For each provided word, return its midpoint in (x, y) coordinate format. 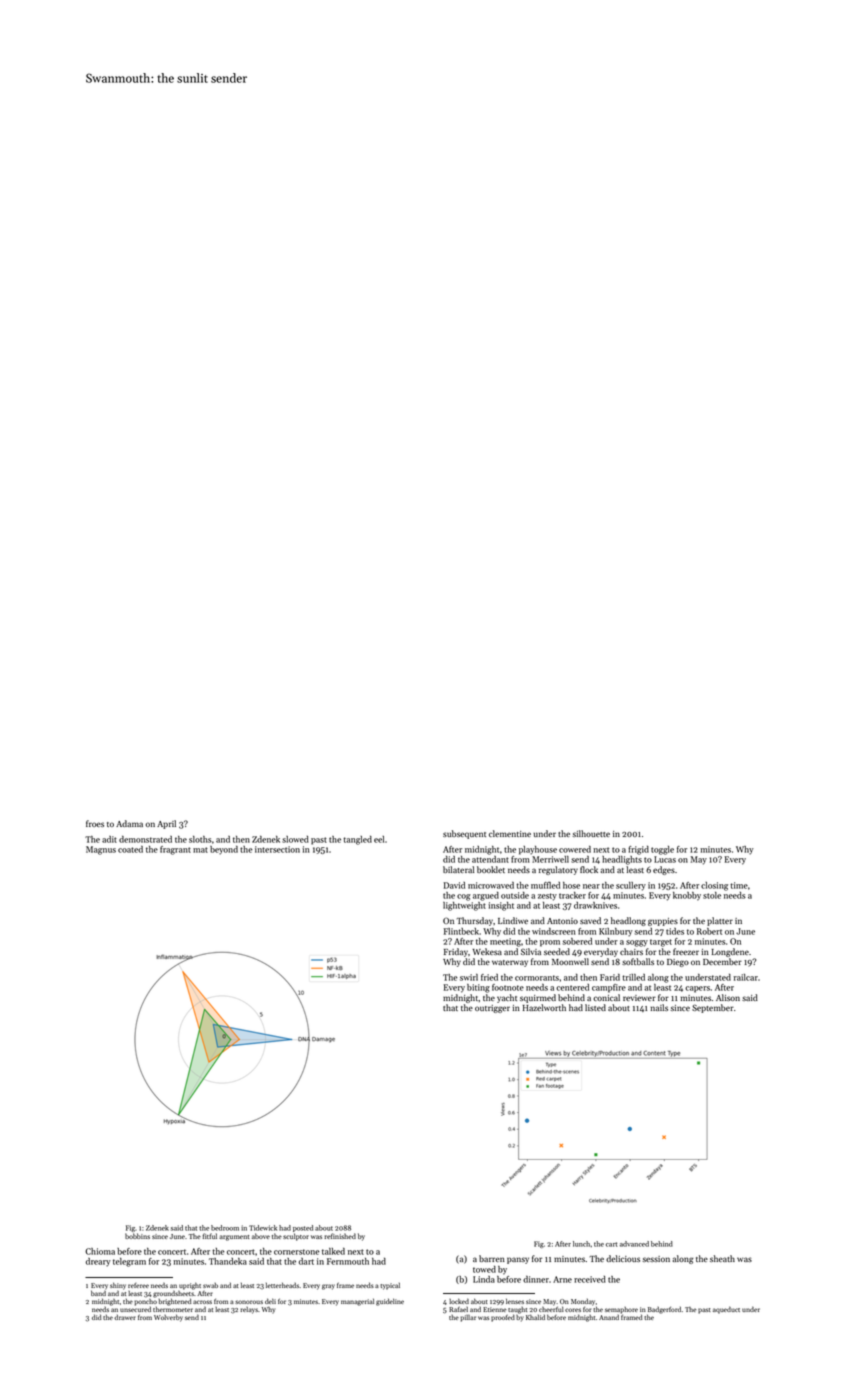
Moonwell (570, 961)
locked (459, 1301)
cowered (575, 849)
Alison (728, 997)
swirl (469, 977)
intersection (277, 849)
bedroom (225, 1228)
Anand (609, 1317)
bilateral (458, 869)
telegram (129, 1262)
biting (478, 988)
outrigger (492, 1009)
